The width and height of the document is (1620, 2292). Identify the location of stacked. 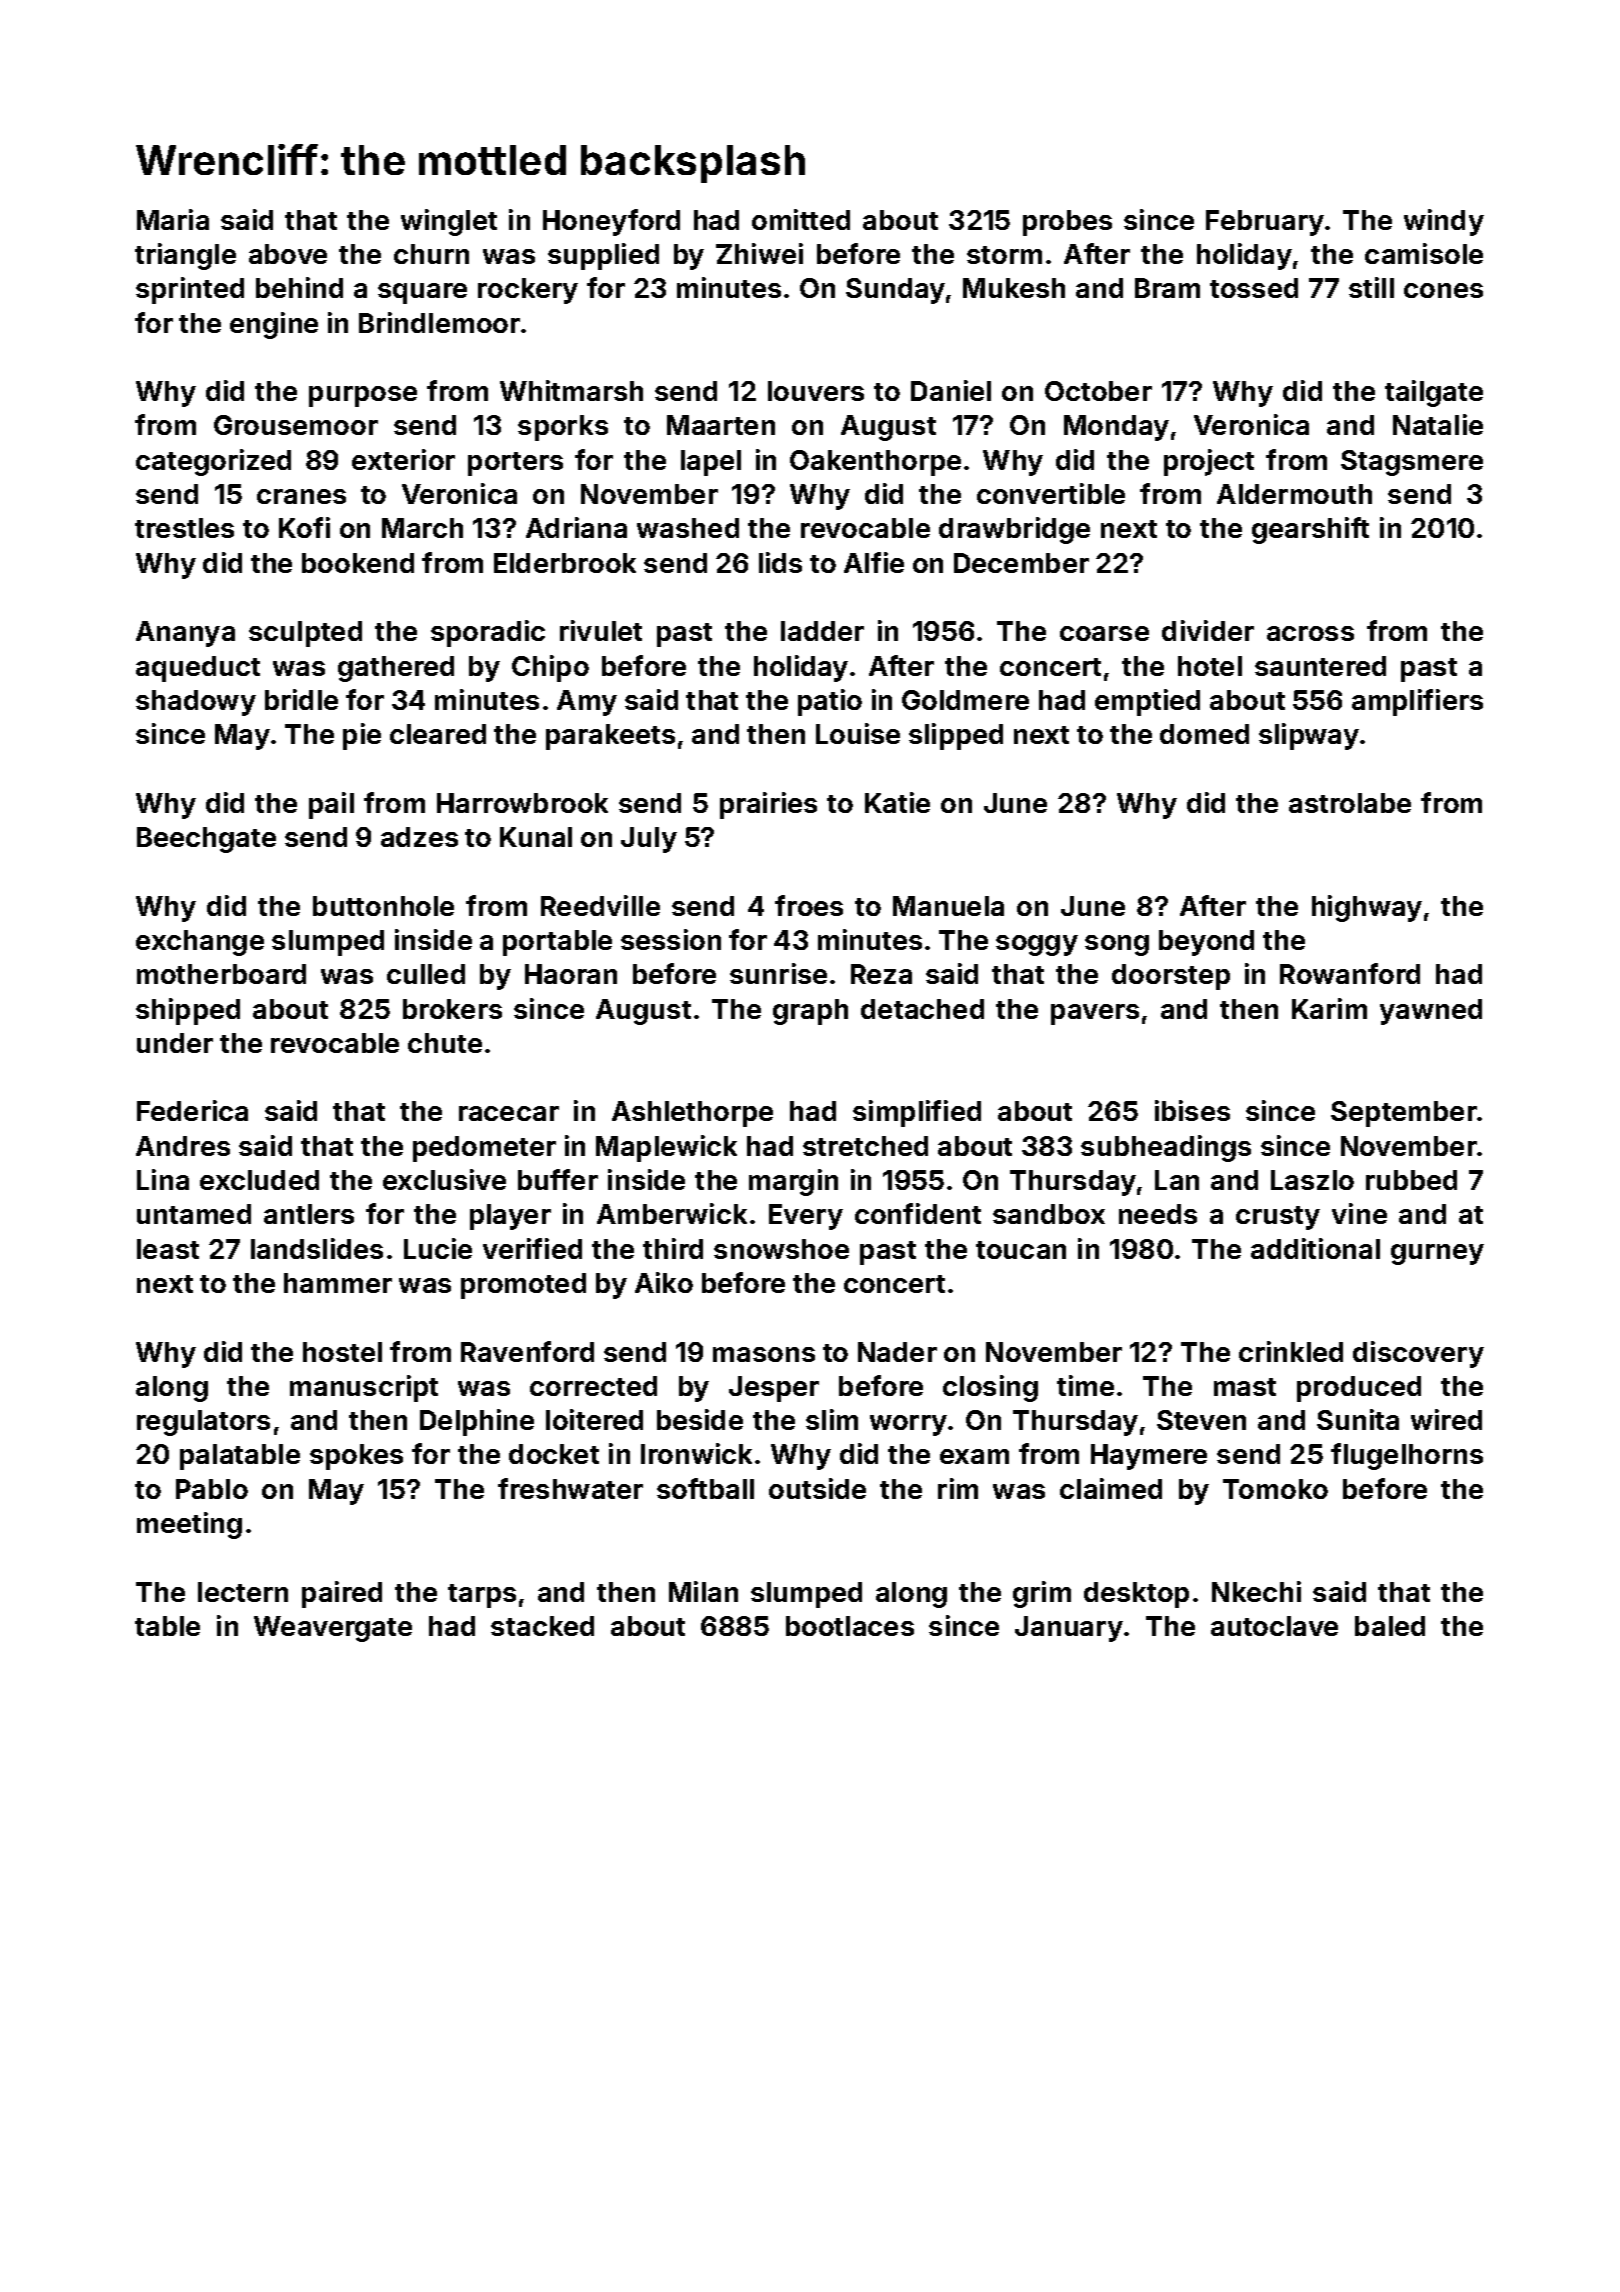
(542, 1626).
